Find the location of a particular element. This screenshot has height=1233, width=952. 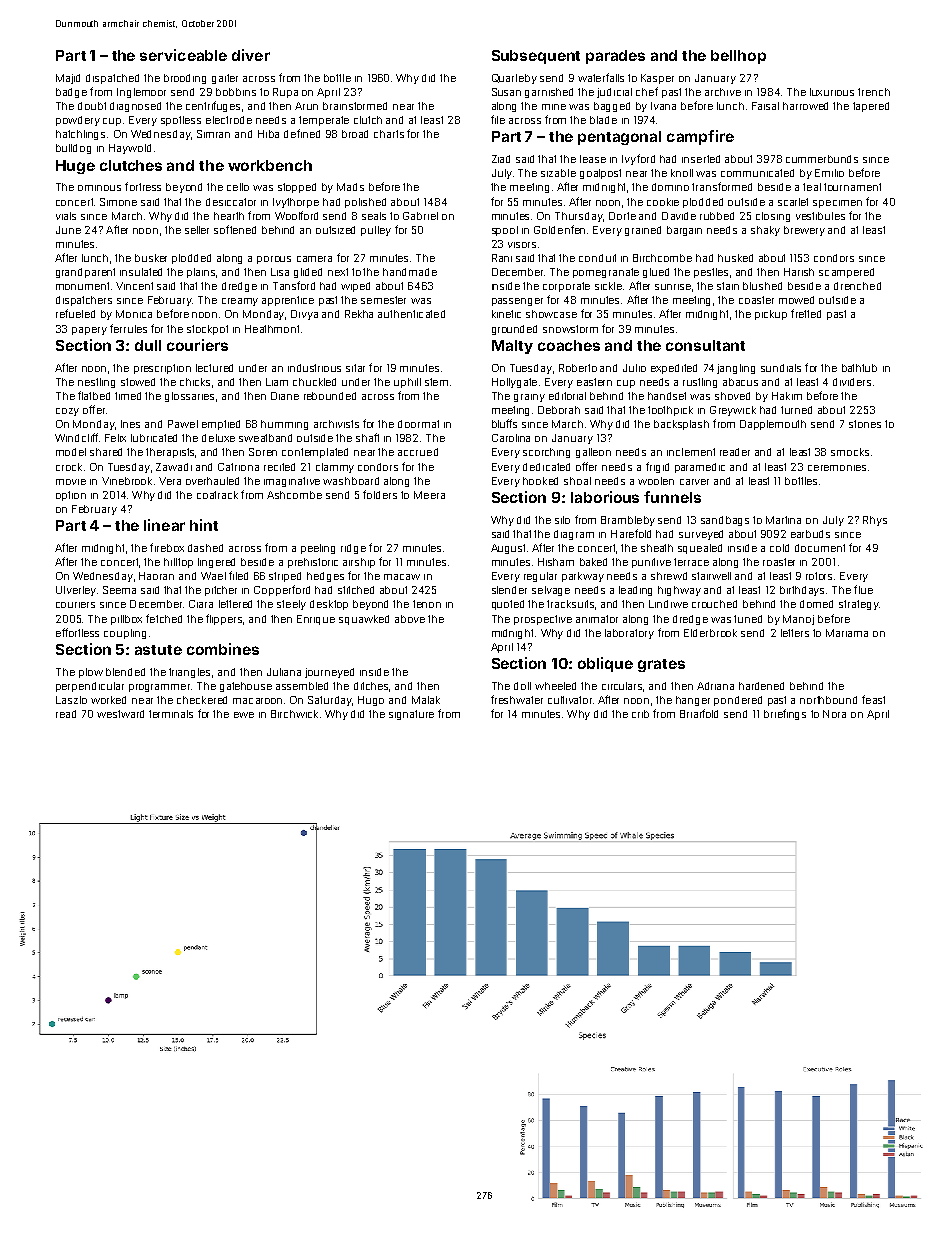

monument is located at coordinates (82, 286).
